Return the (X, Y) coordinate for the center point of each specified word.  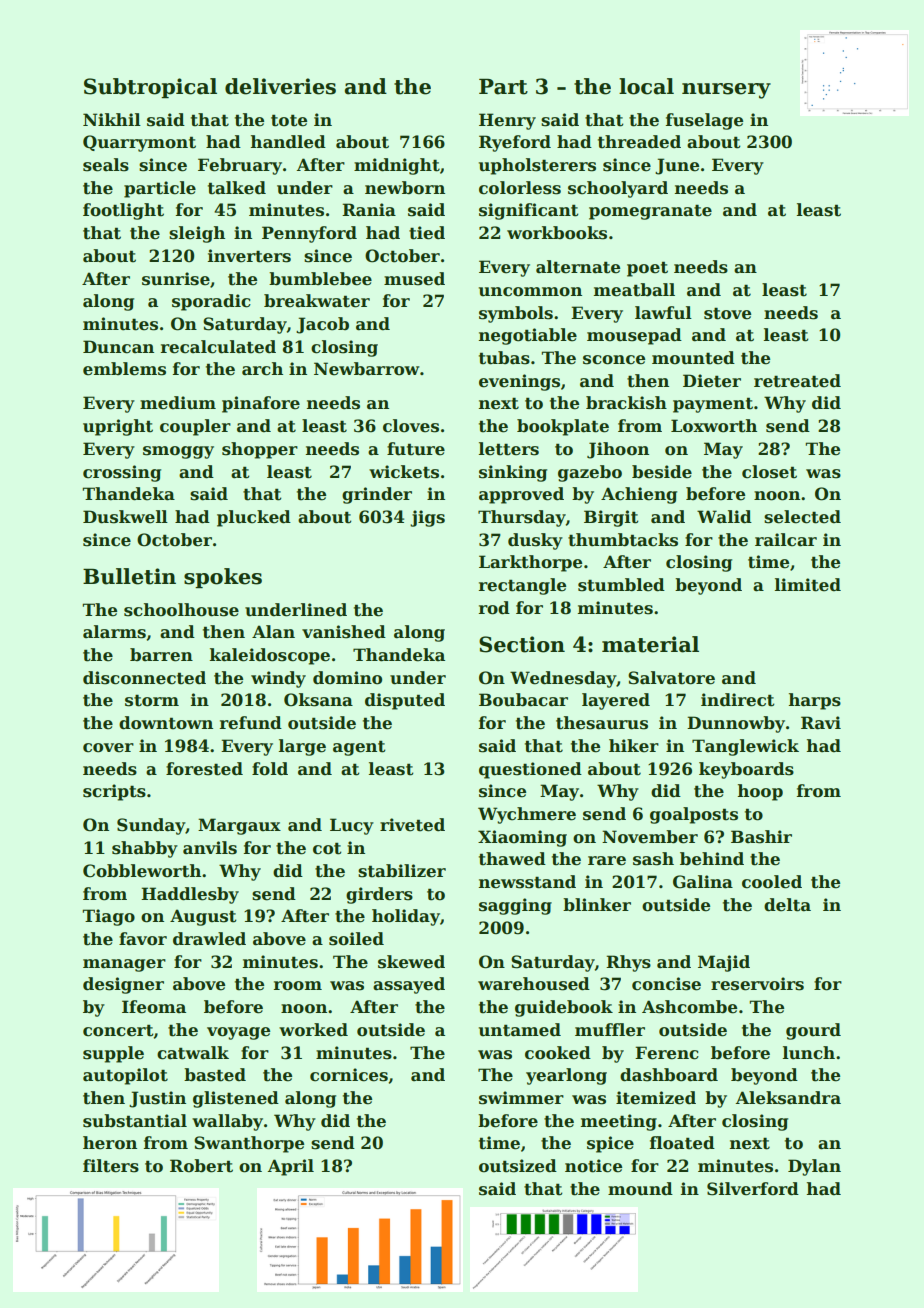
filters (111, 1166)
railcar (786, 540)
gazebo (590, 473)
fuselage (704, 121)
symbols (516, 314)
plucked (254, 518)
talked (237, 188)
